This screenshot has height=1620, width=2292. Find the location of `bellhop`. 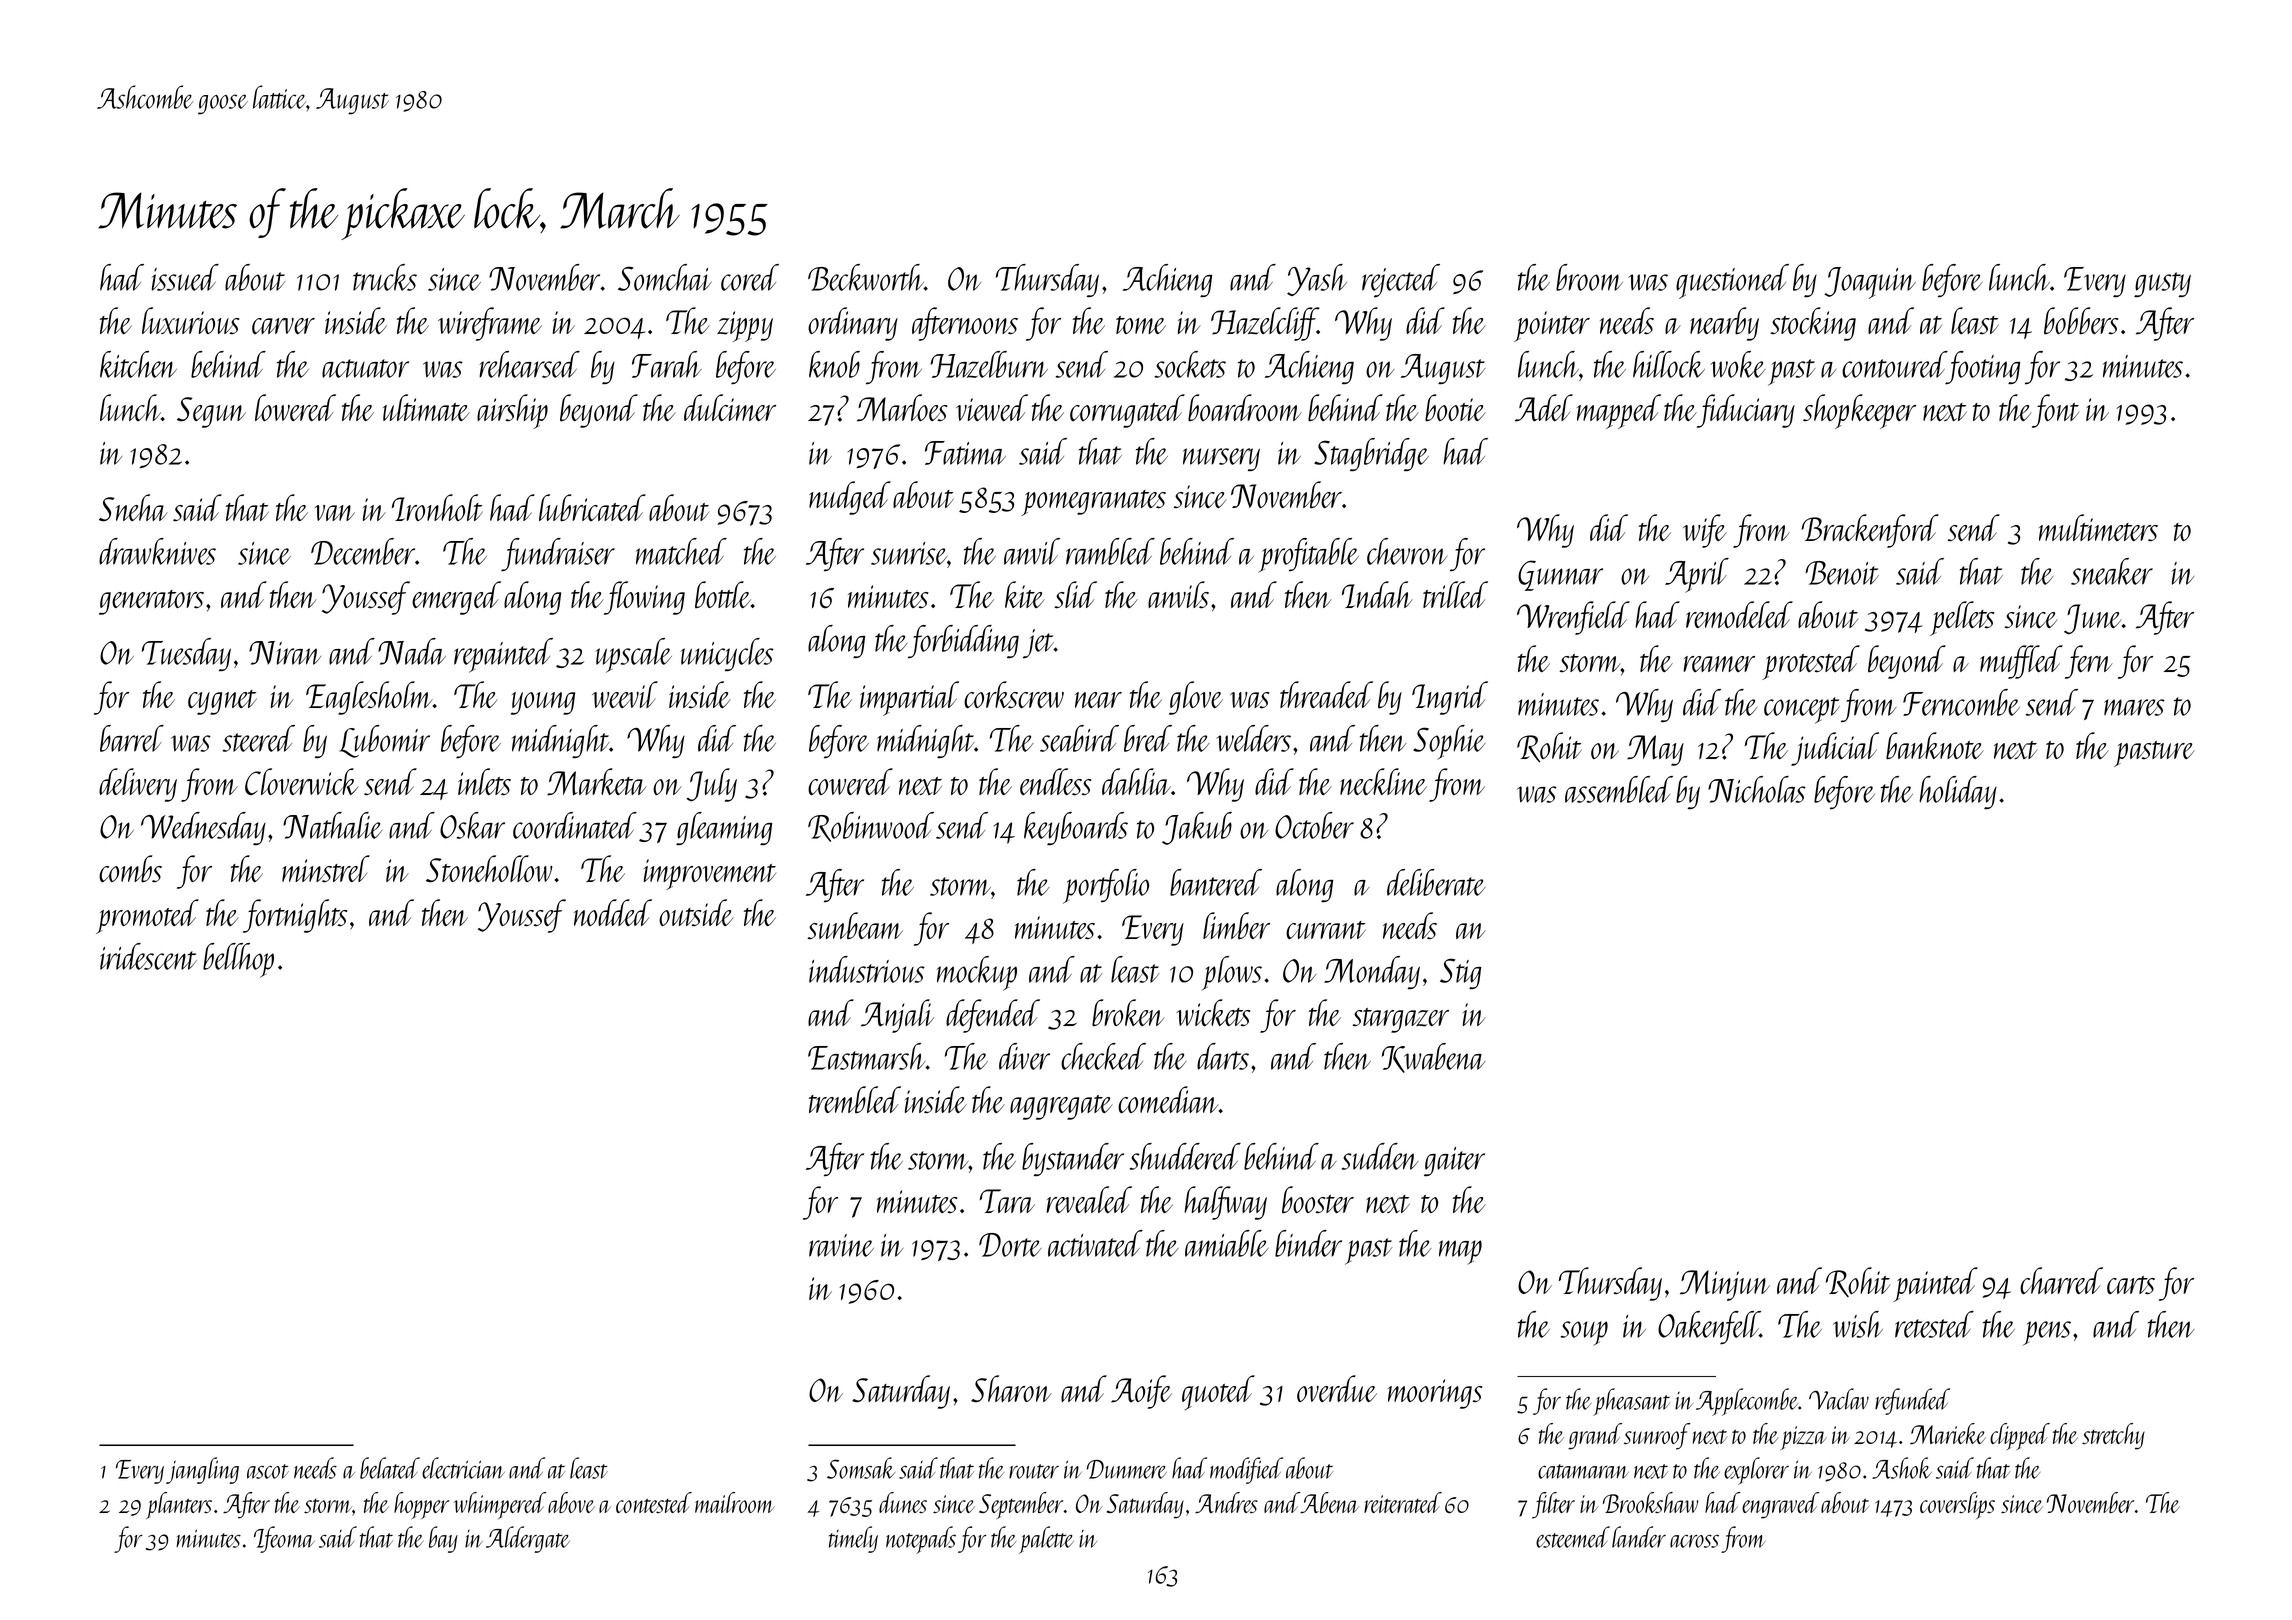

bellhop is located at coordinates (238, 960).
